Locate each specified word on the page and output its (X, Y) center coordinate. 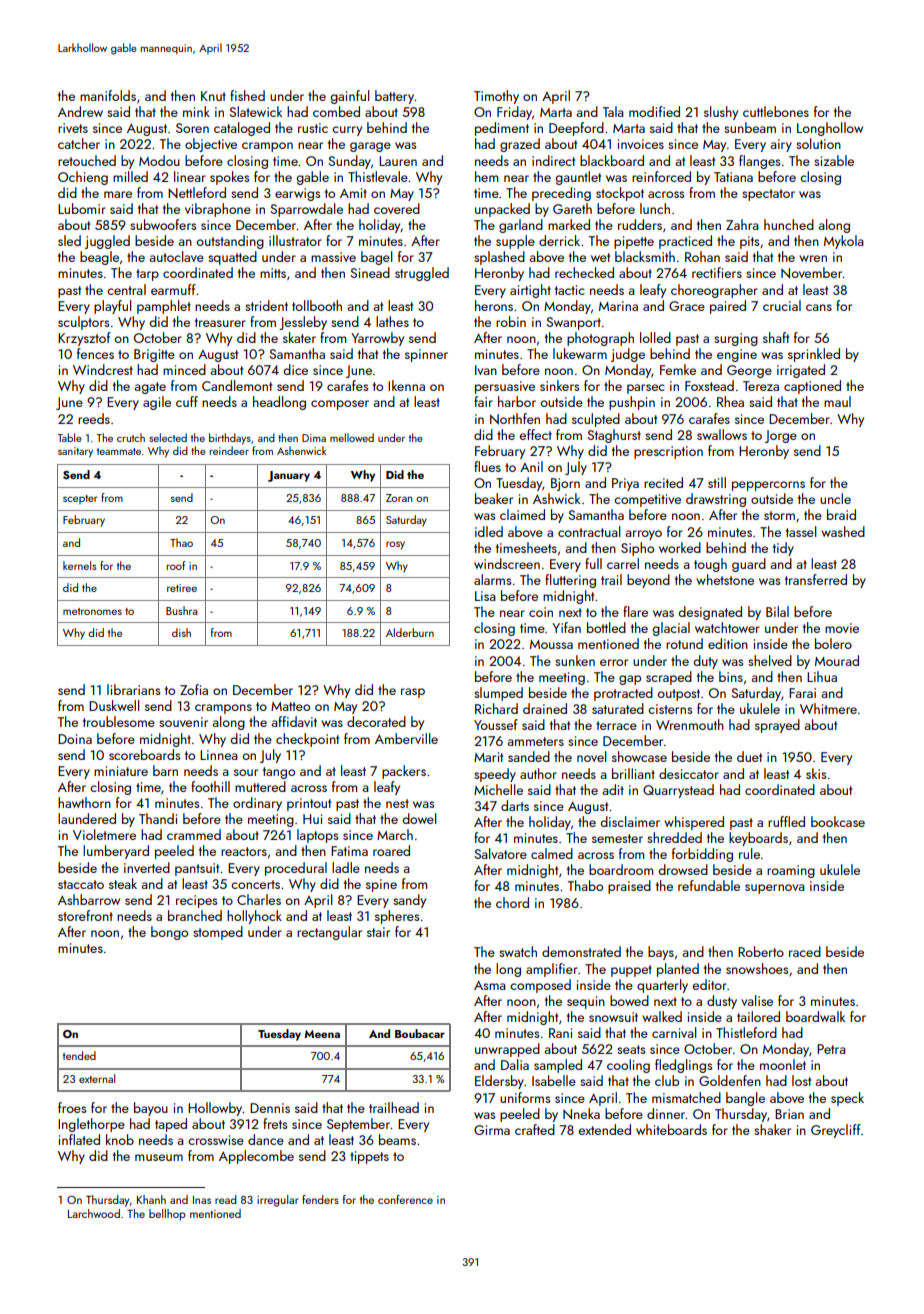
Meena (322, 1034)
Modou (159, 160)
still (717, 482)
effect (535, 434)
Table (70, 437)
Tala (613, 111)
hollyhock (254, 917)
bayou (151, 1109)
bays (661, 953)
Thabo (585, 885)
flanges (759, 162)
